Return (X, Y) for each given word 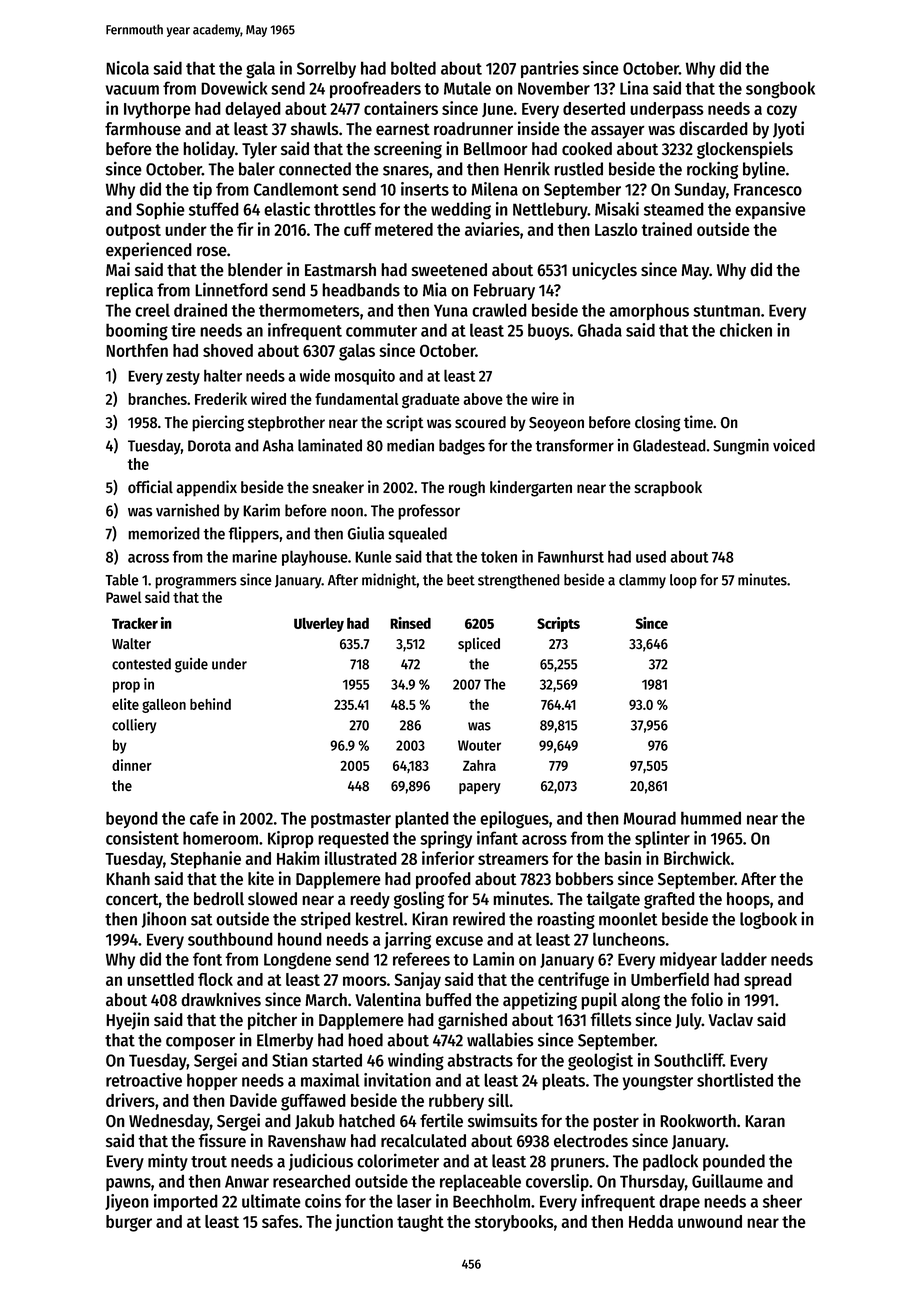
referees (421, 959)
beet (461, 580)
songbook (780, 89)
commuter (381, 331)
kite (261, 878)
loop (683, 581)
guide (191, 665)
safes (280, 1221)
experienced (149, 251)
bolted (413, 68)
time (698, 421)
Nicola (127, 68)
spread (768, 981)
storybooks (514, 1223)
